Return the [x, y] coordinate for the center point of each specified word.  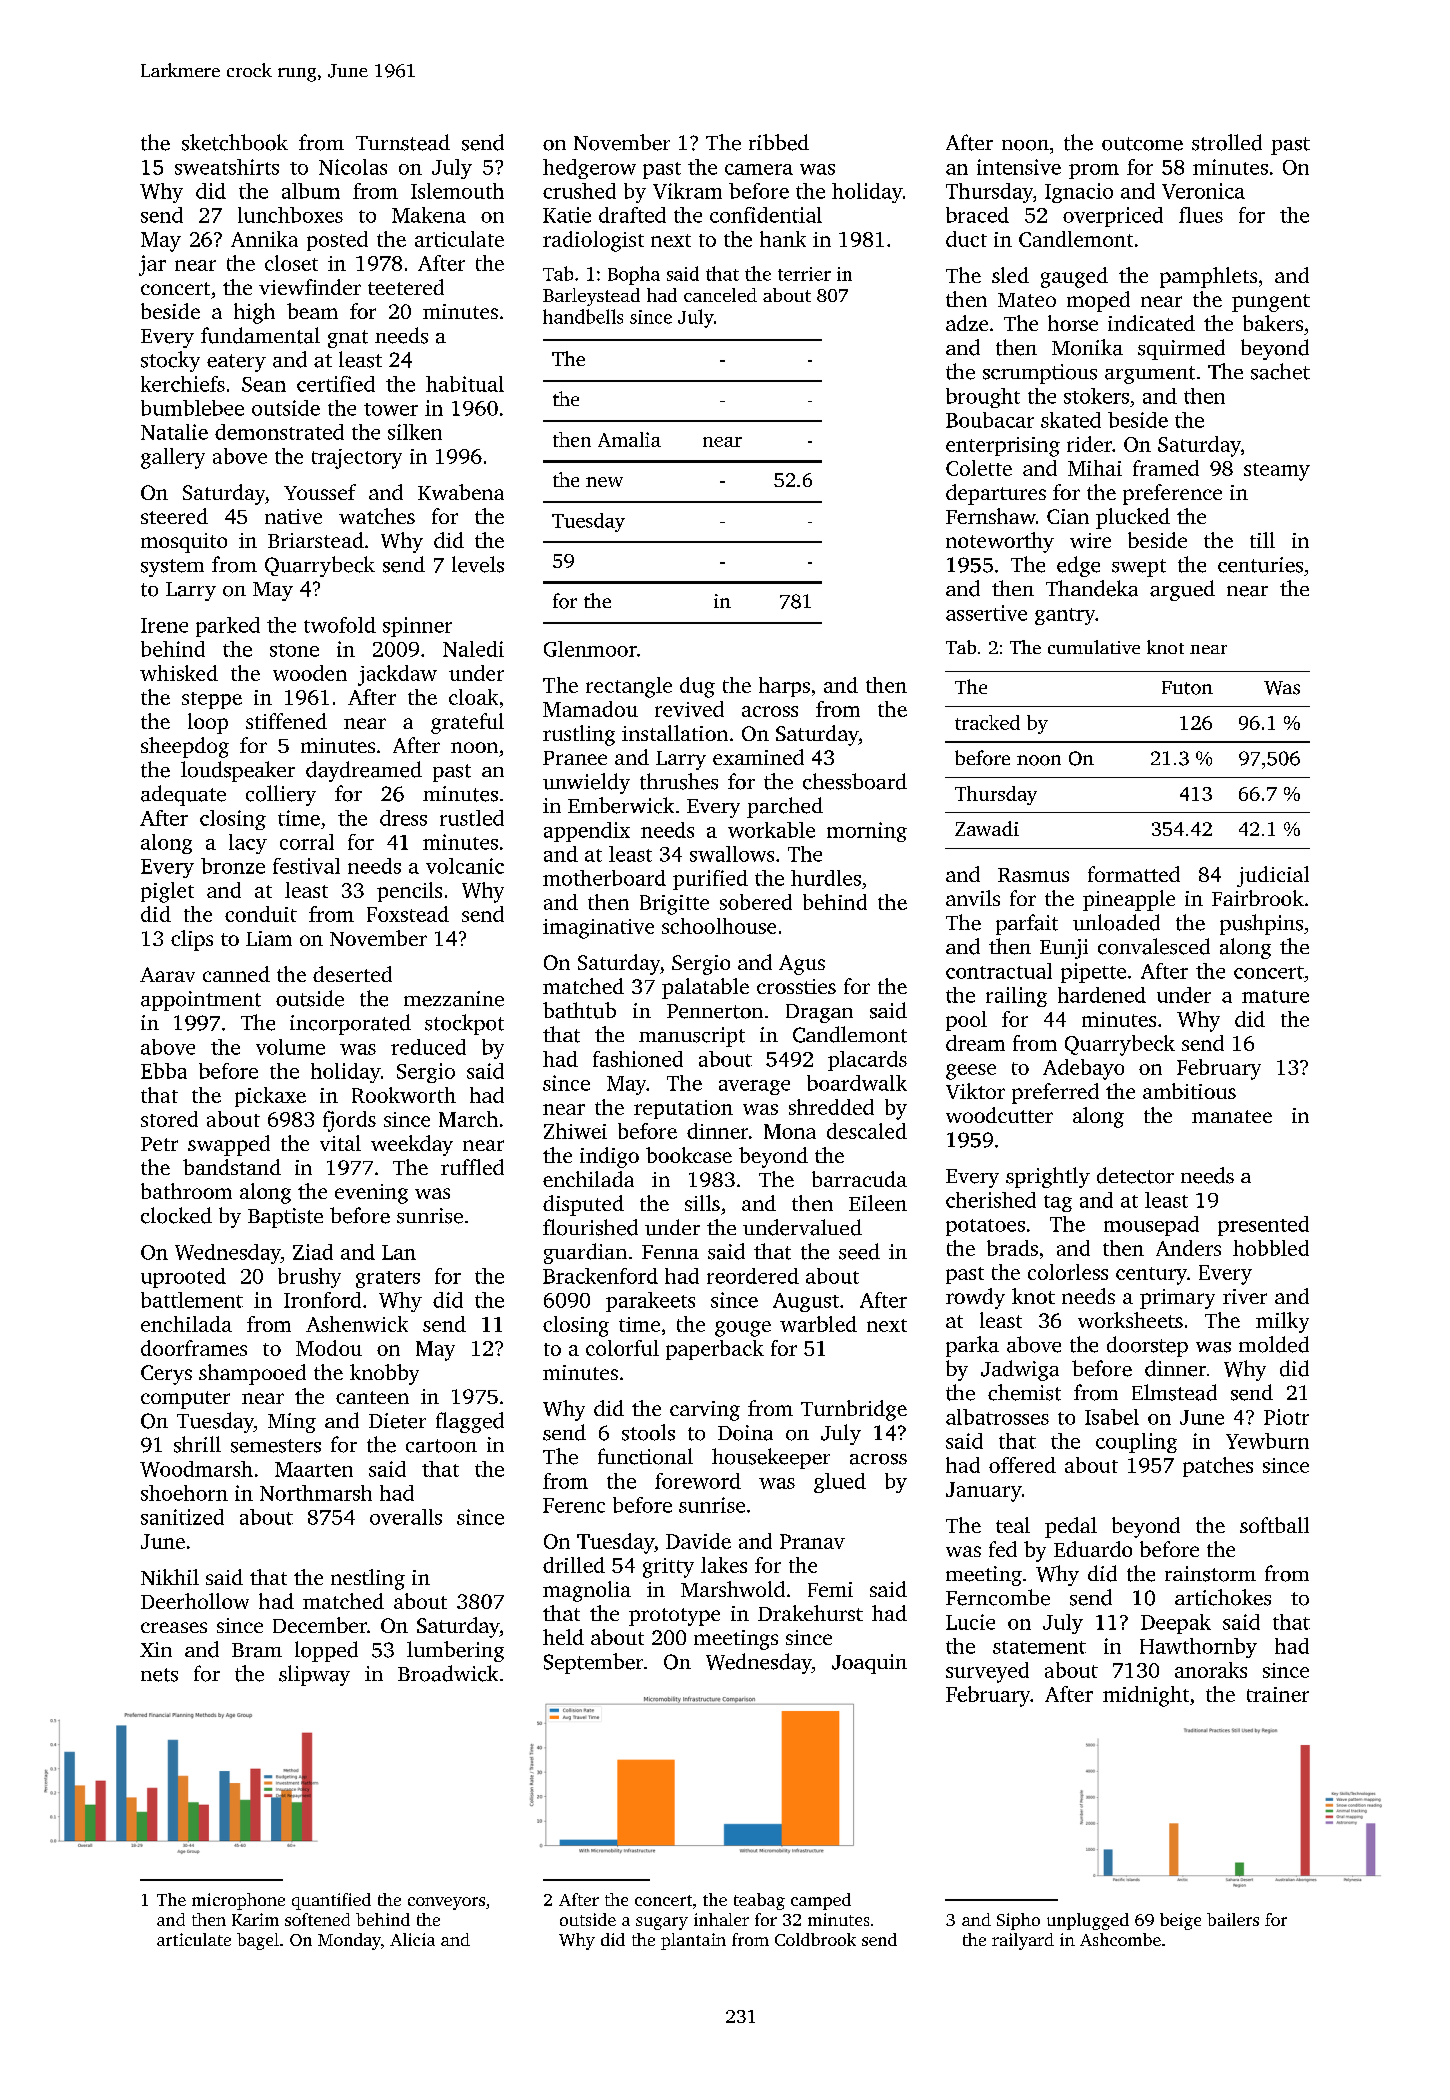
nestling [368, 1579]
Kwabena [461, 492]
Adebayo [1083, 1069]
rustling [579, 735]
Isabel [1112, 1417]
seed [859, 1251]
